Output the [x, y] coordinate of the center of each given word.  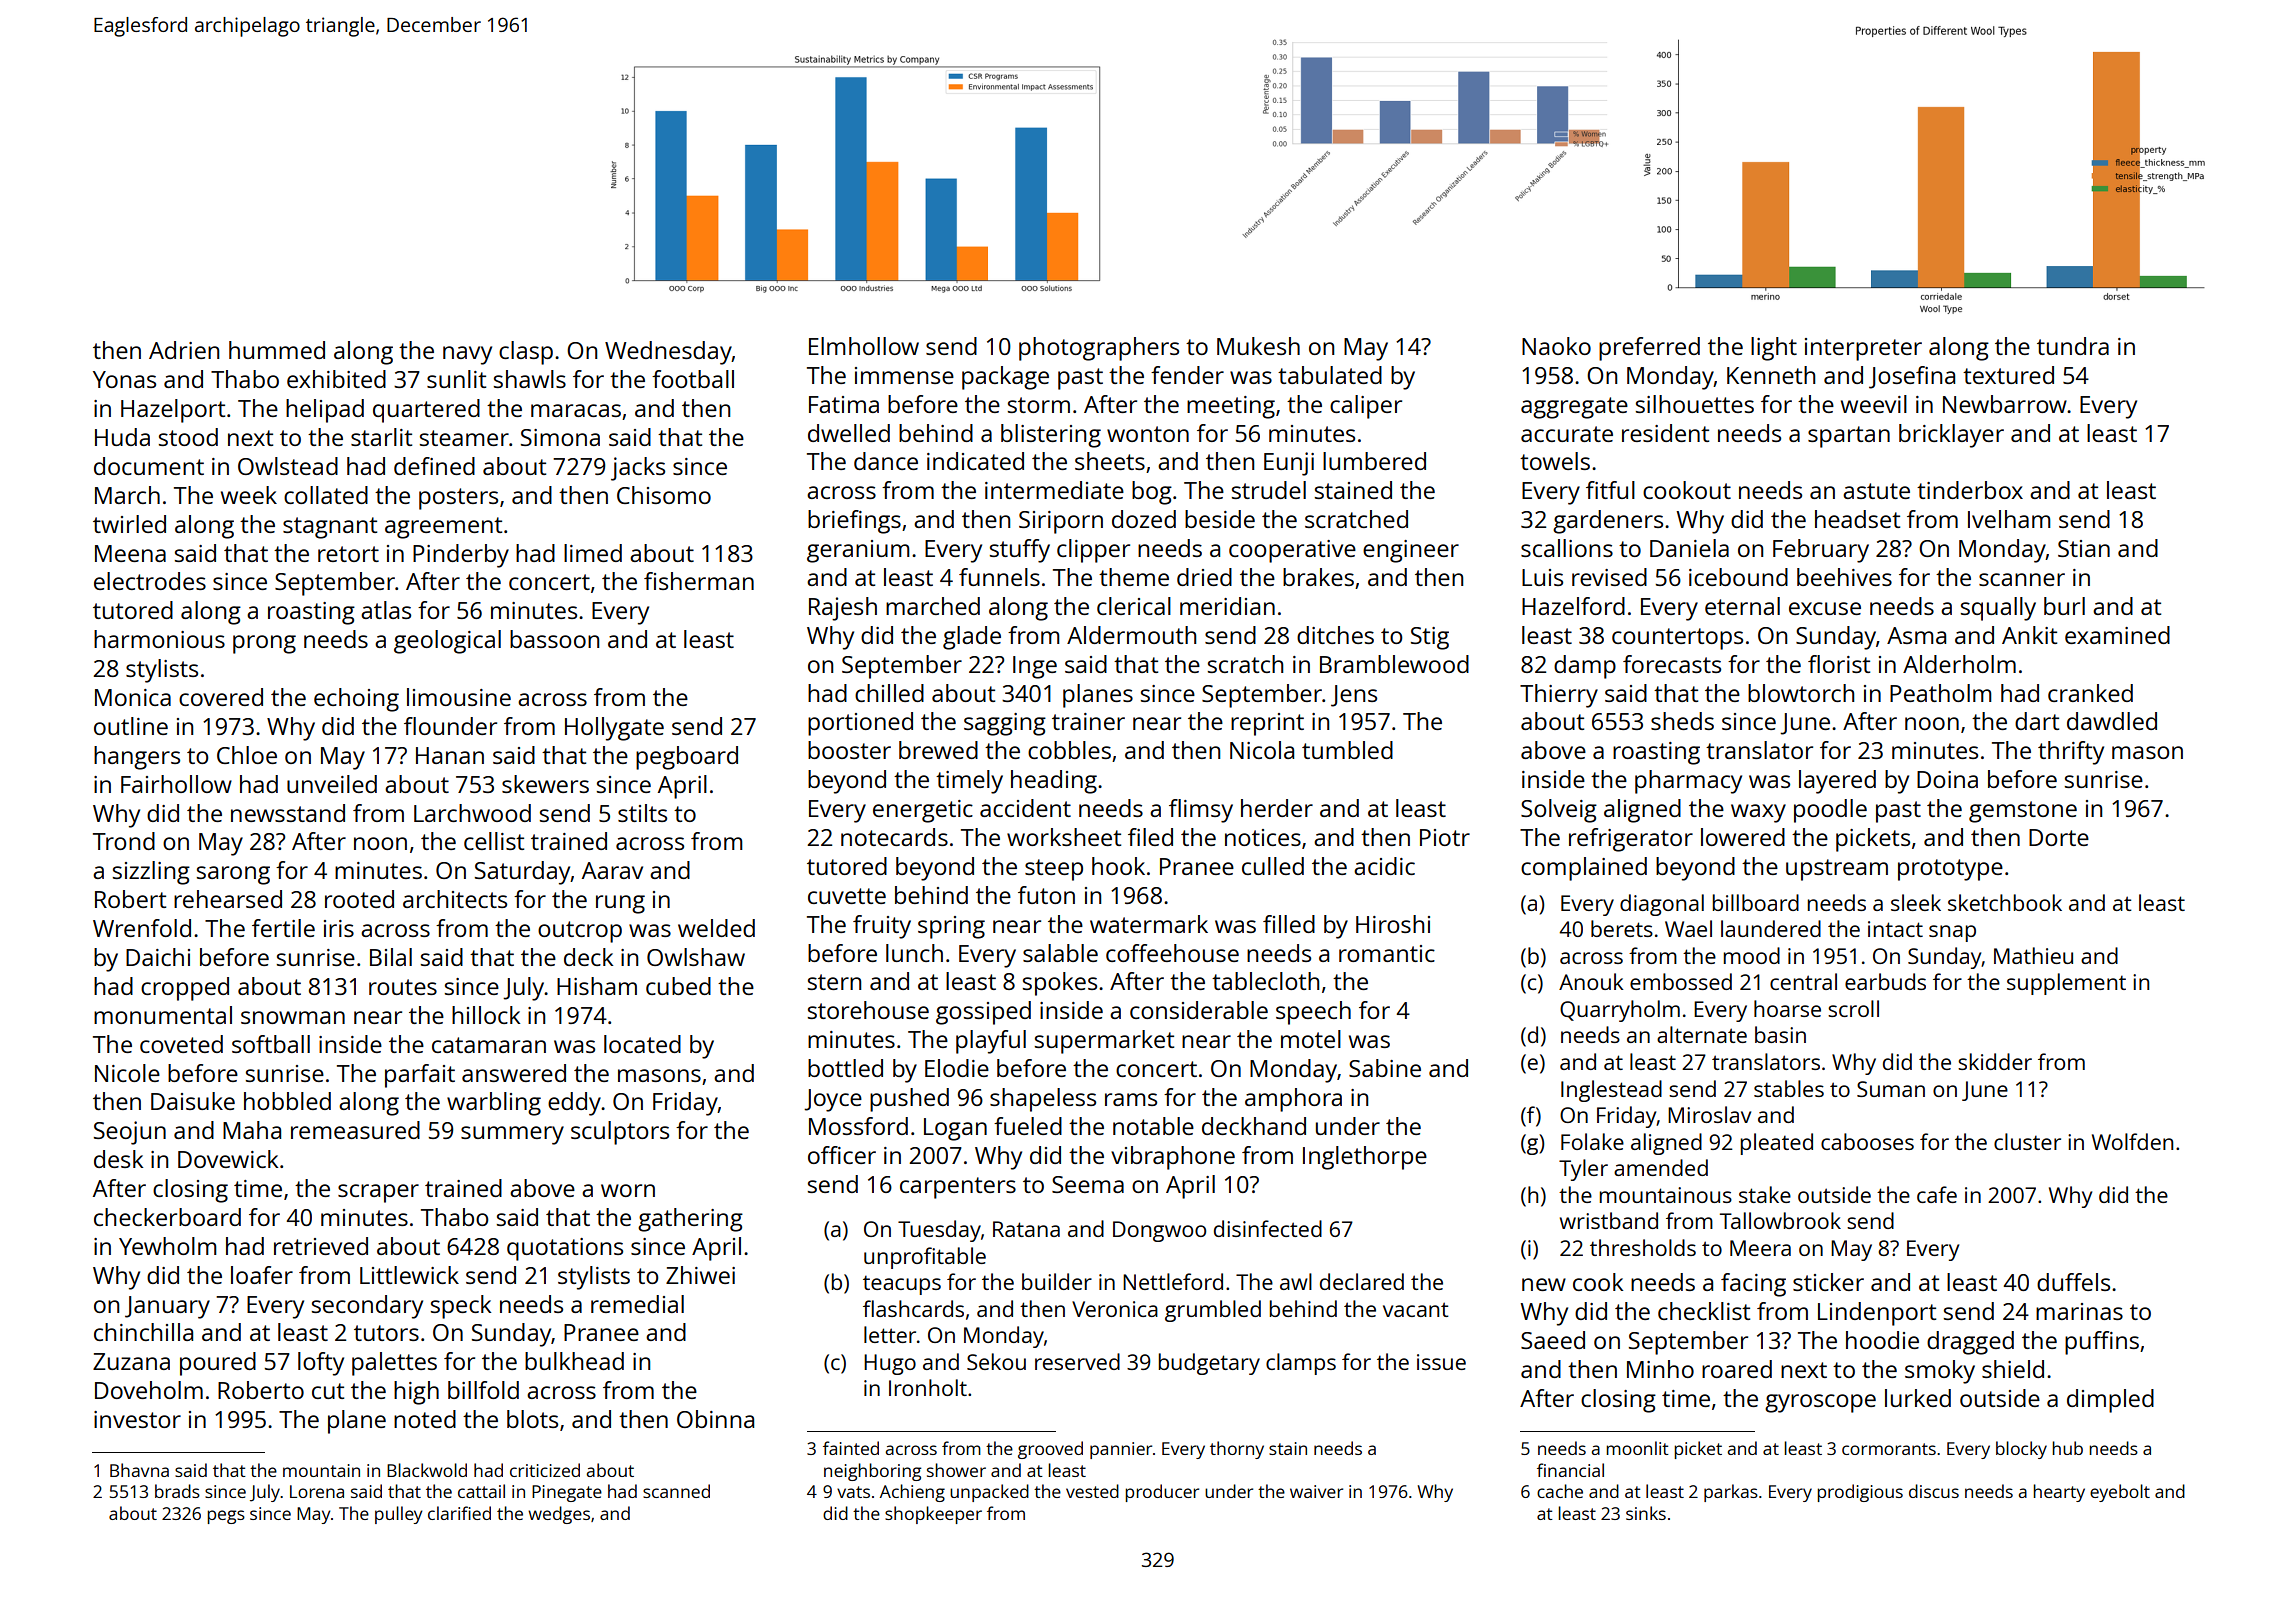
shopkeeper [933, 1515]
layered [1837, 782]
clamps [1301, 1364]
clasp [526, 353]
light [1774, 349]
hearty [2059, 1493]
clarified [459, 1513]
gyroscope [1820, 1403]
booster [849, 750]
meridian [1227, 606]
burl [2064, 606]
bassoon [554, 639]
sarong [233, 875]
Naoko [1556, 346]
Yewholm [168, 1246]
